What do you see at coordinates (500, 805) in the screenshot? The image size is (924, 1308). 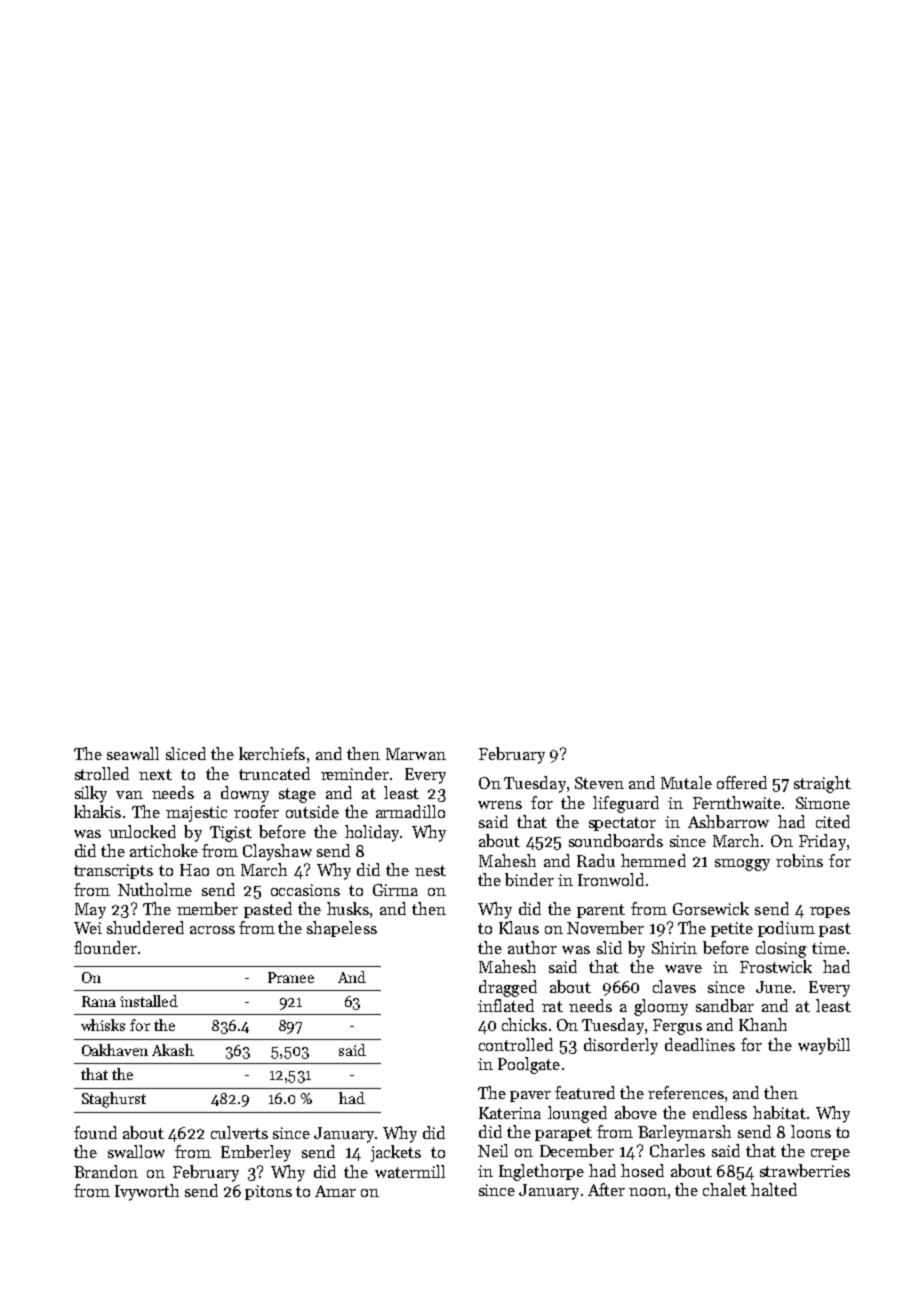 I see `wrens` at bounding box center [500, 805].
